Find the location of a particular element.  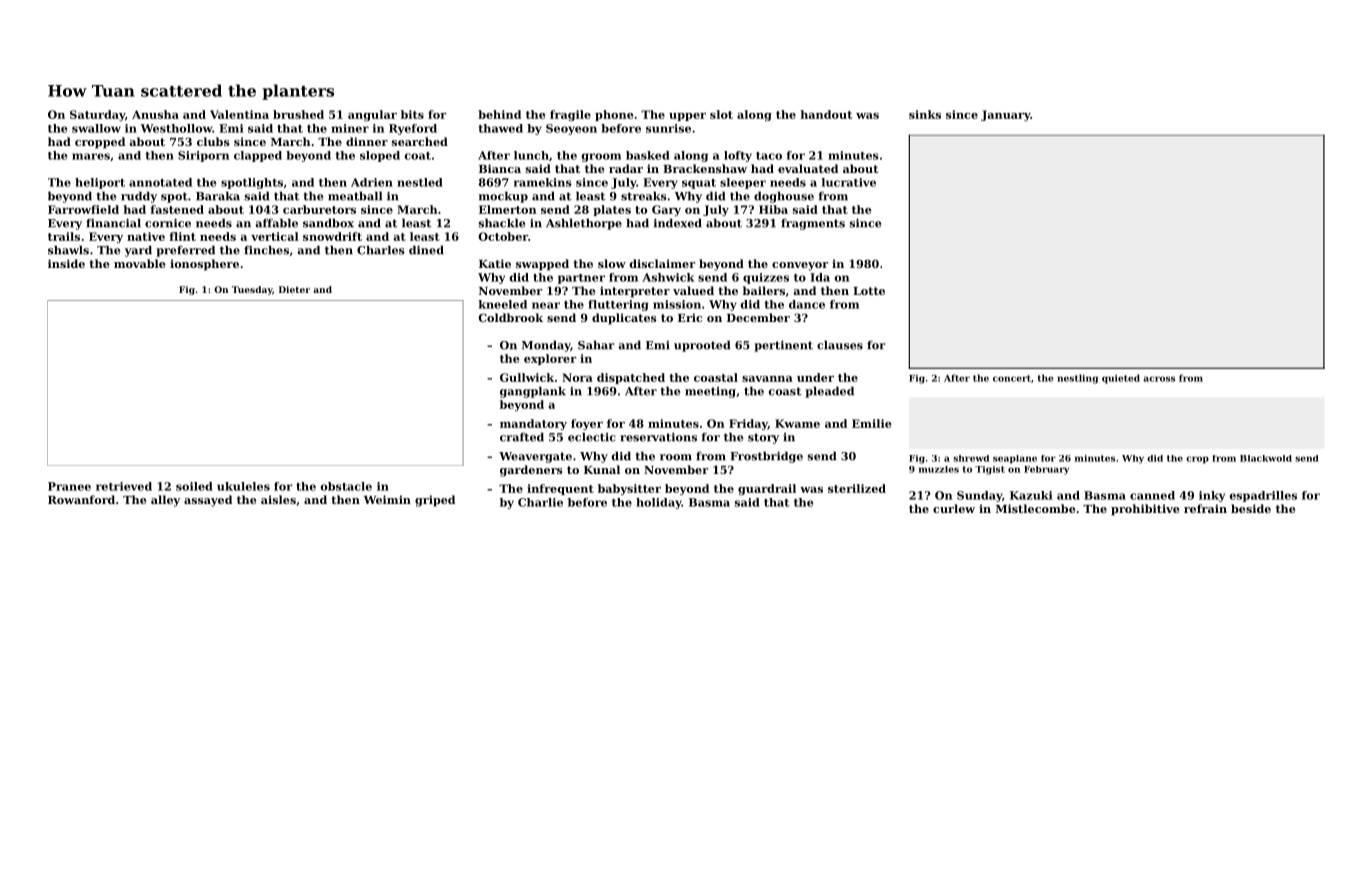

across is located at coordinates (1159, 379).
